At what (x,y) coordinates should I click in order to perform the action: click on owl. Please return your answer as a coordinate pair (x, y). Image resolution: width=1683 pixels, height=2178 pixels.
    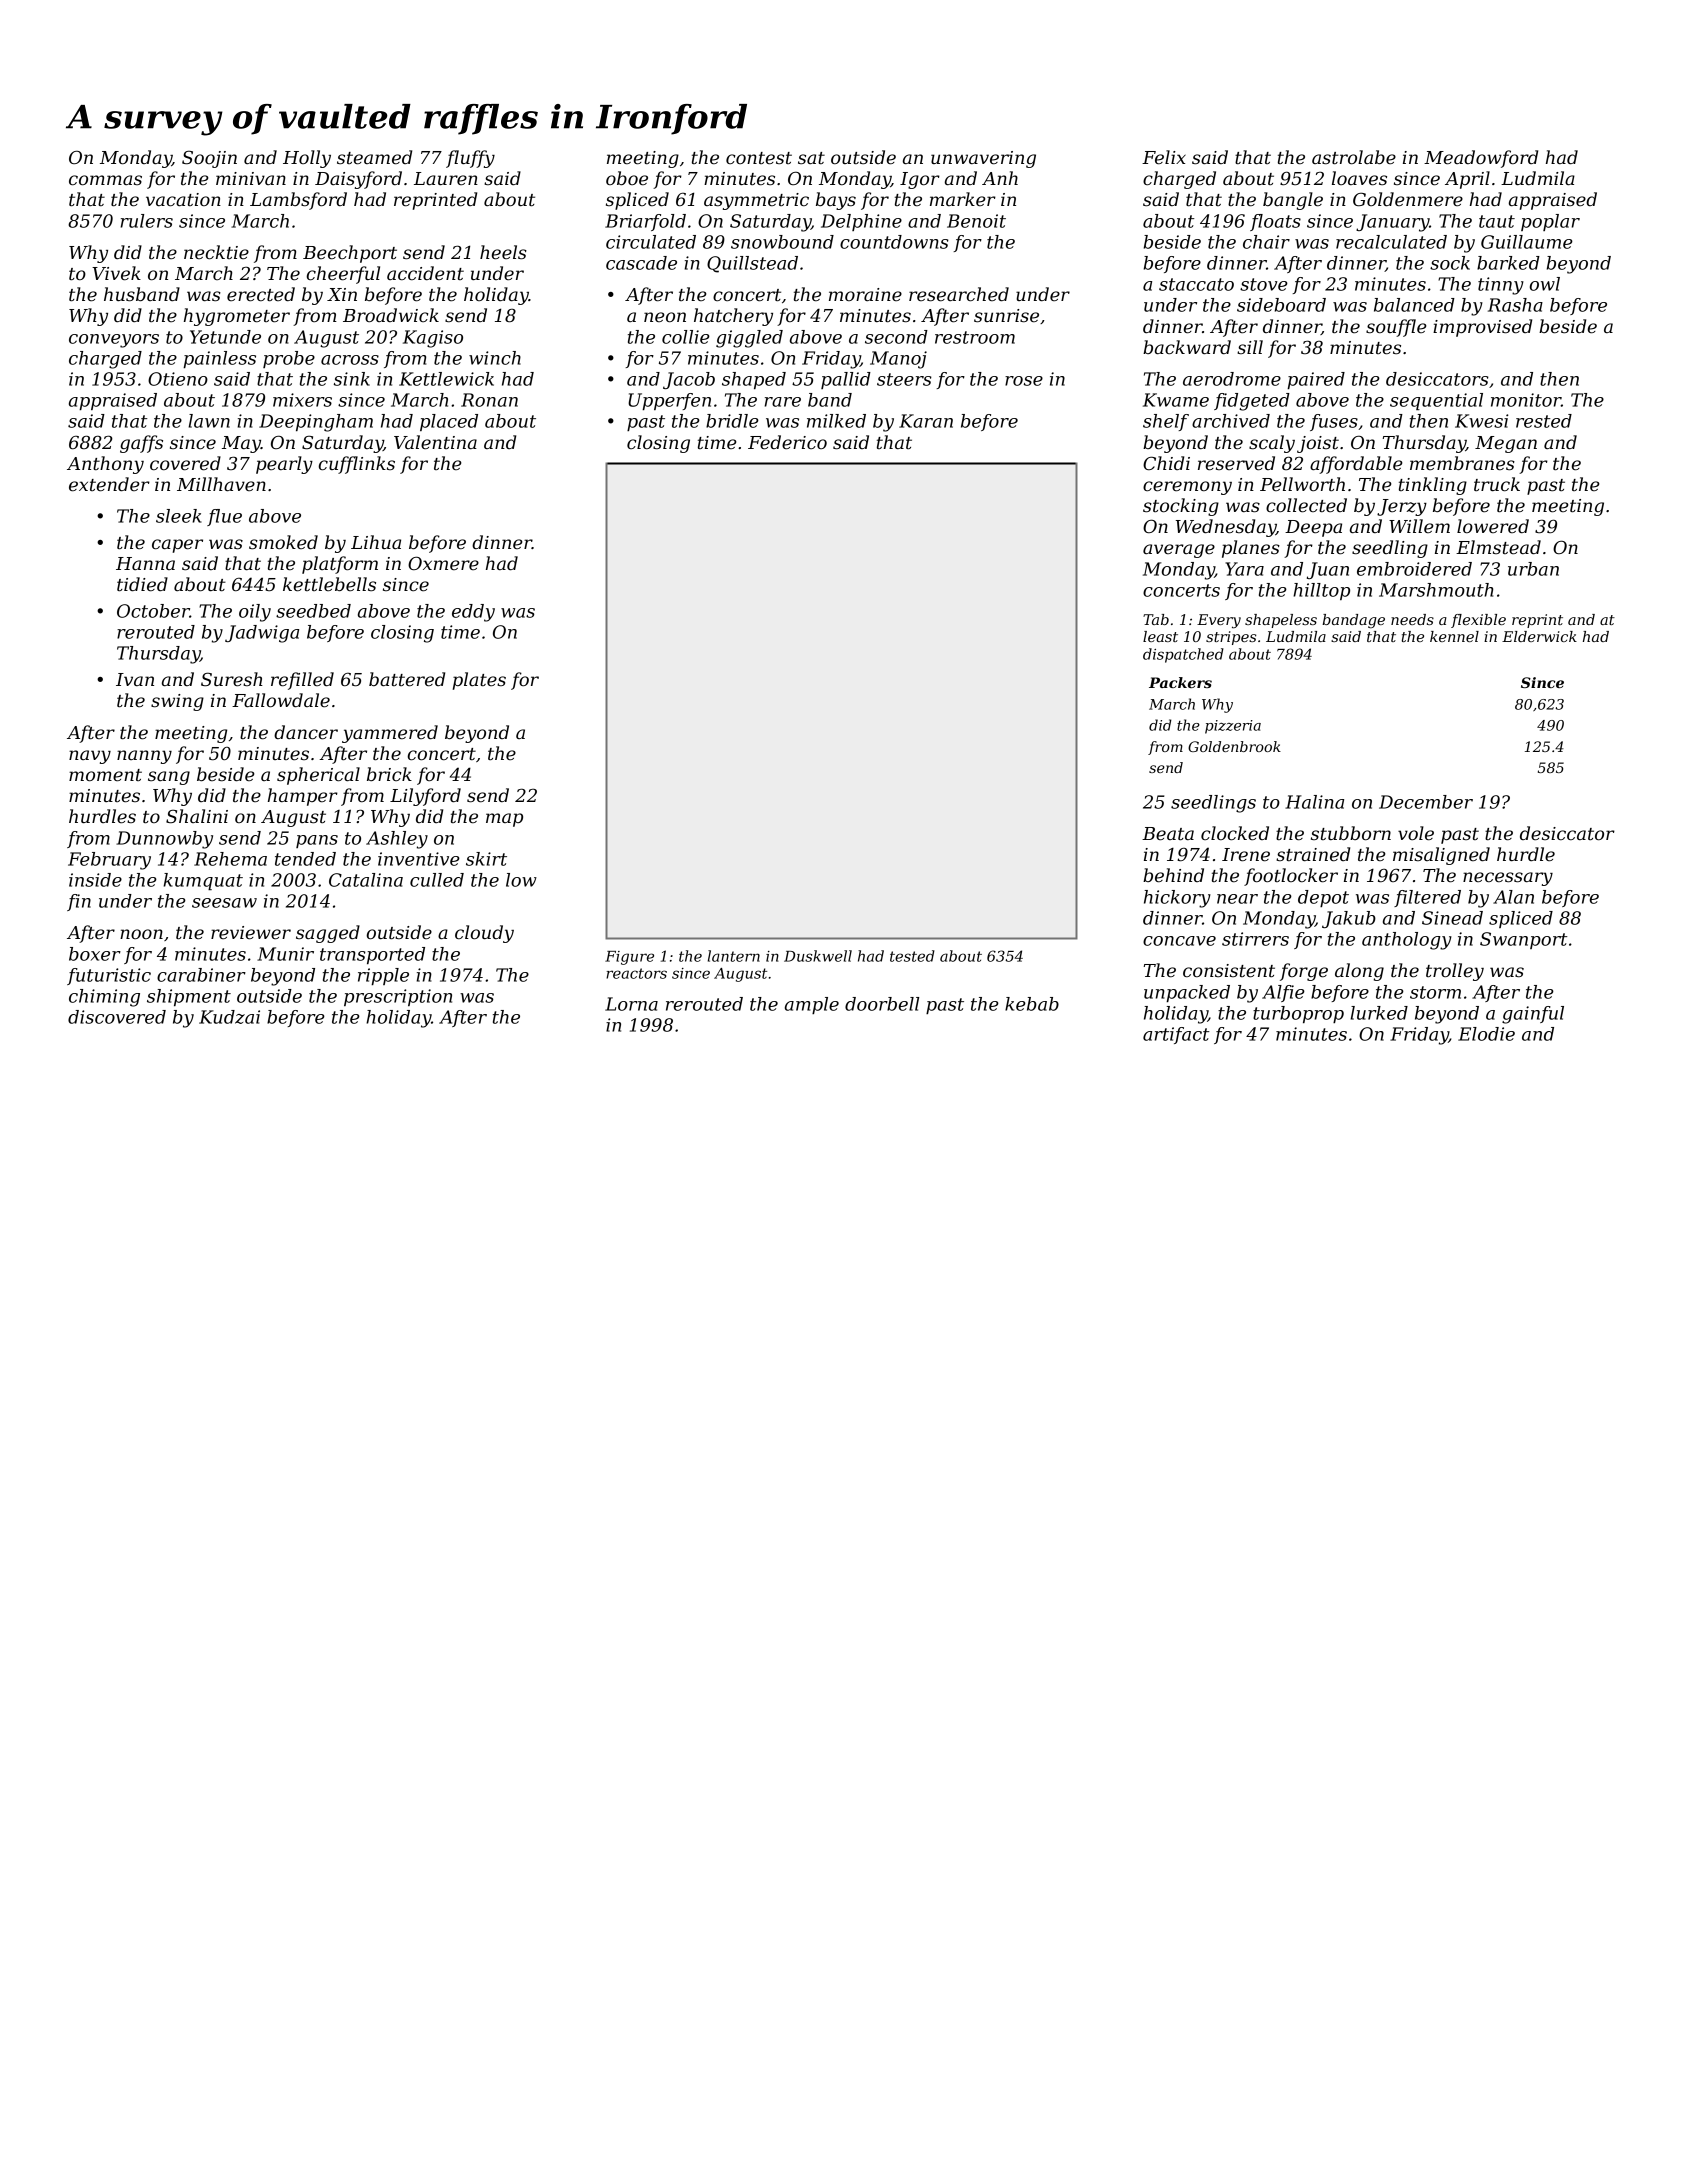
    Looking at the image, I should click on (1545, 284).
